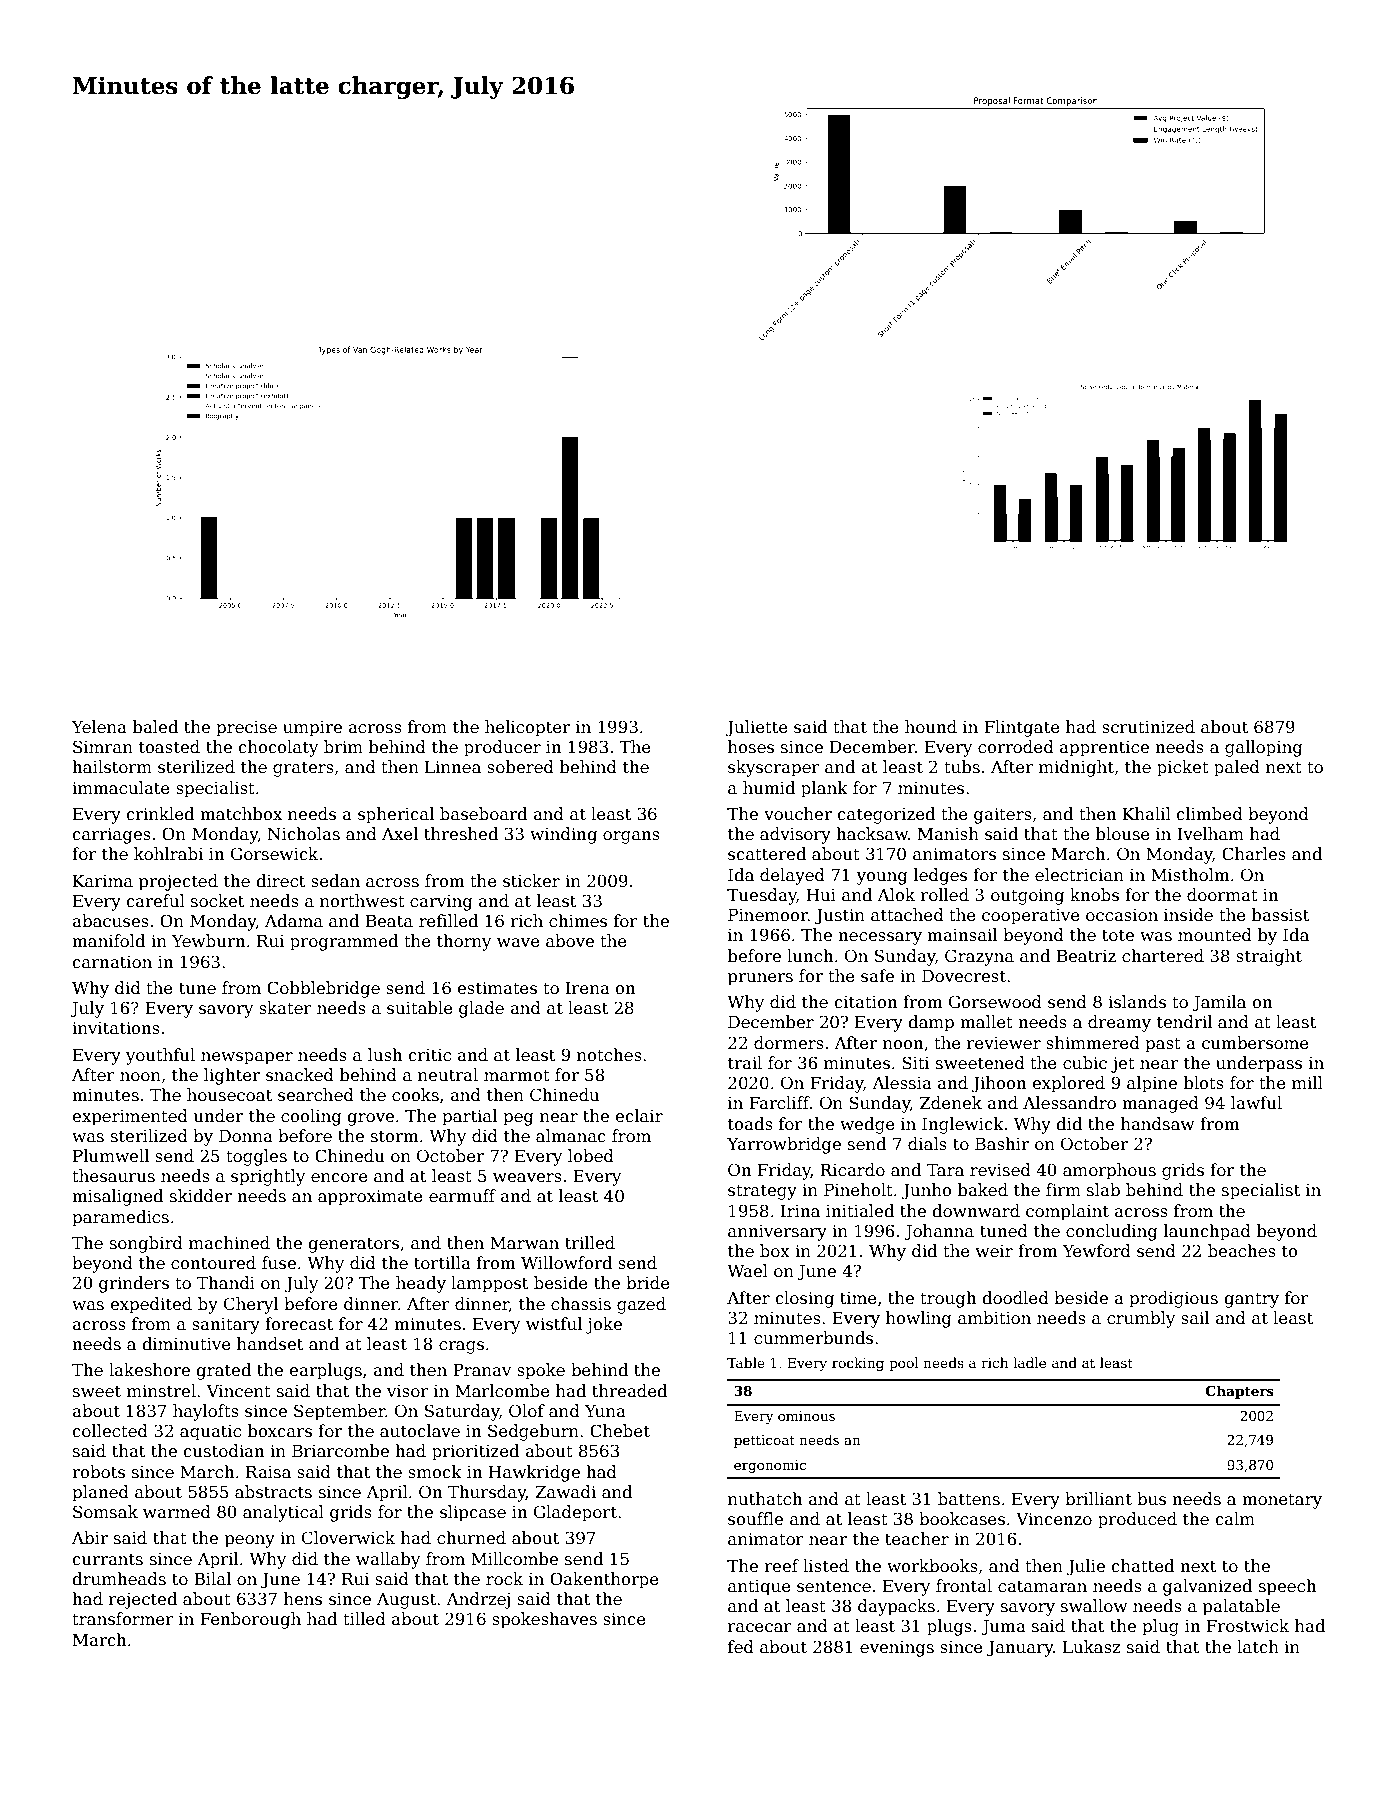 Image resolution: width=1400 pixels, height=1812 pixels. Describe the element at coordinates (312, 729) in the screenshot. I see `umpire` at that location.
